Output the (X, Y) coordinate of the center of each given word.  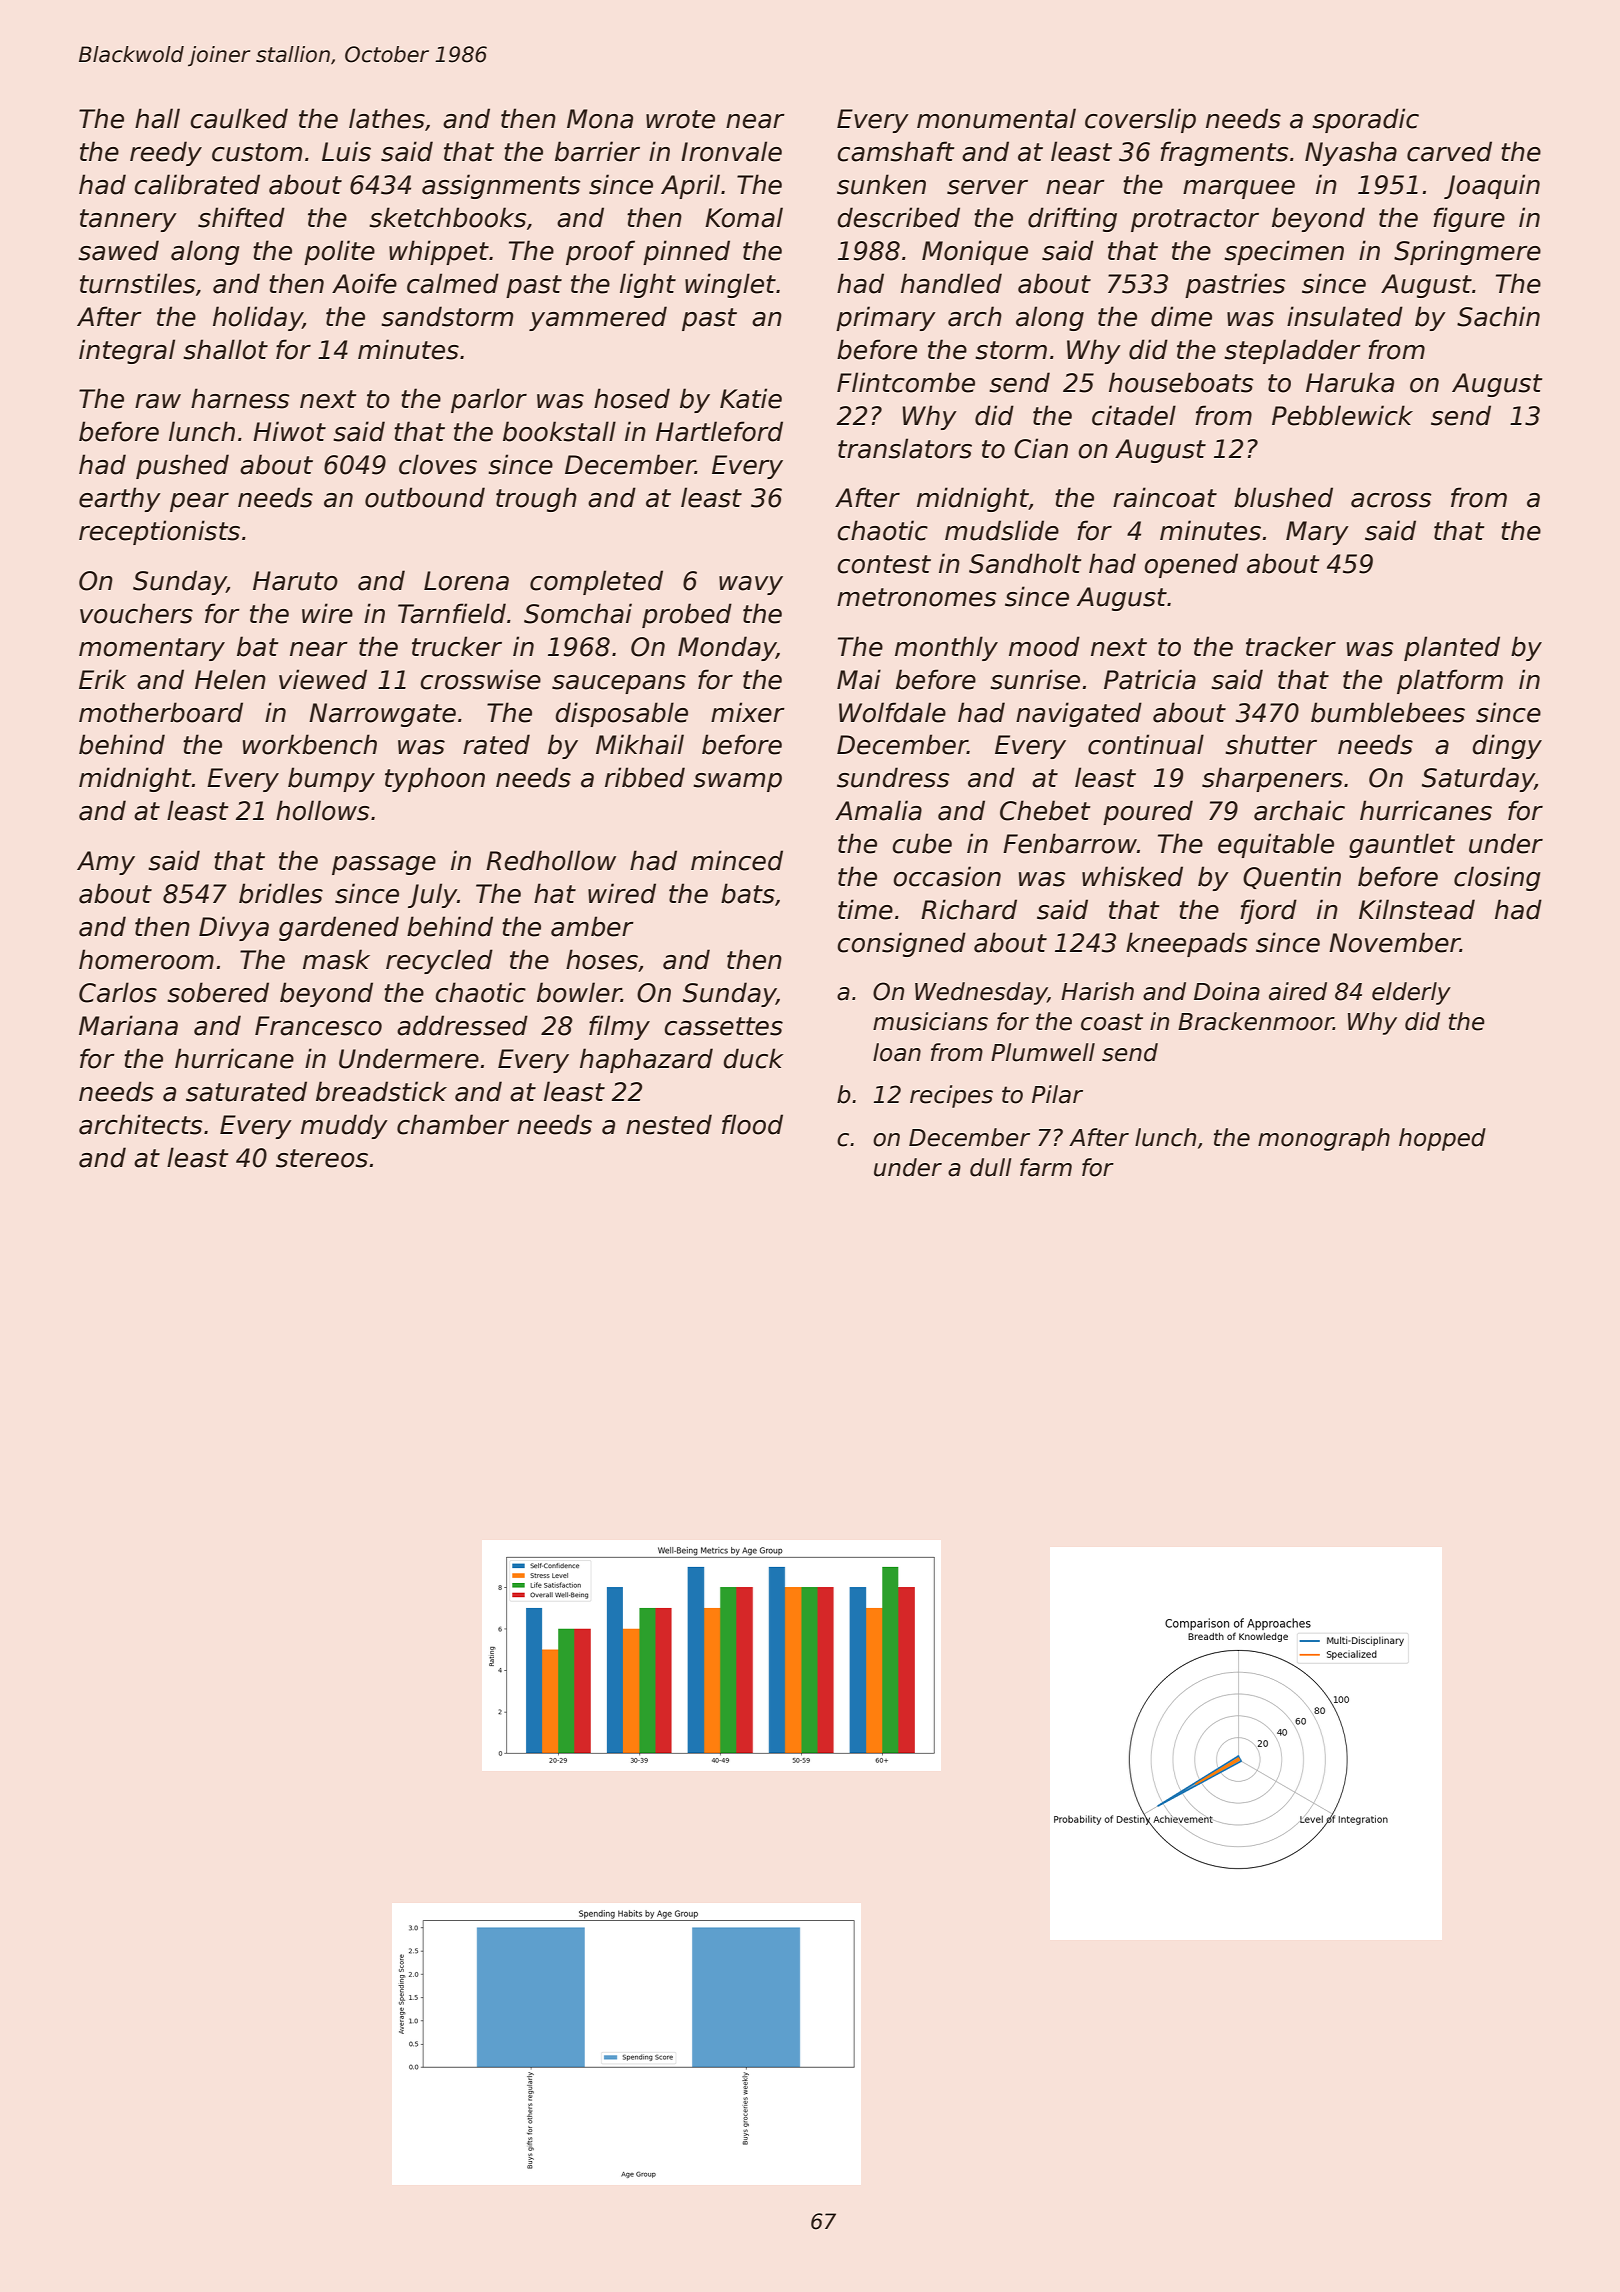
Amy (106, 863)
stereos (322, 1158)
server (987, 187)
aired (1298, 991)
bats (748, 893)
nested (669, 1124)
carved (1449, 151)
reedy (166, 153)
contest (884, 564)
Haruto (295, 581)
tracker (1291, 646)
